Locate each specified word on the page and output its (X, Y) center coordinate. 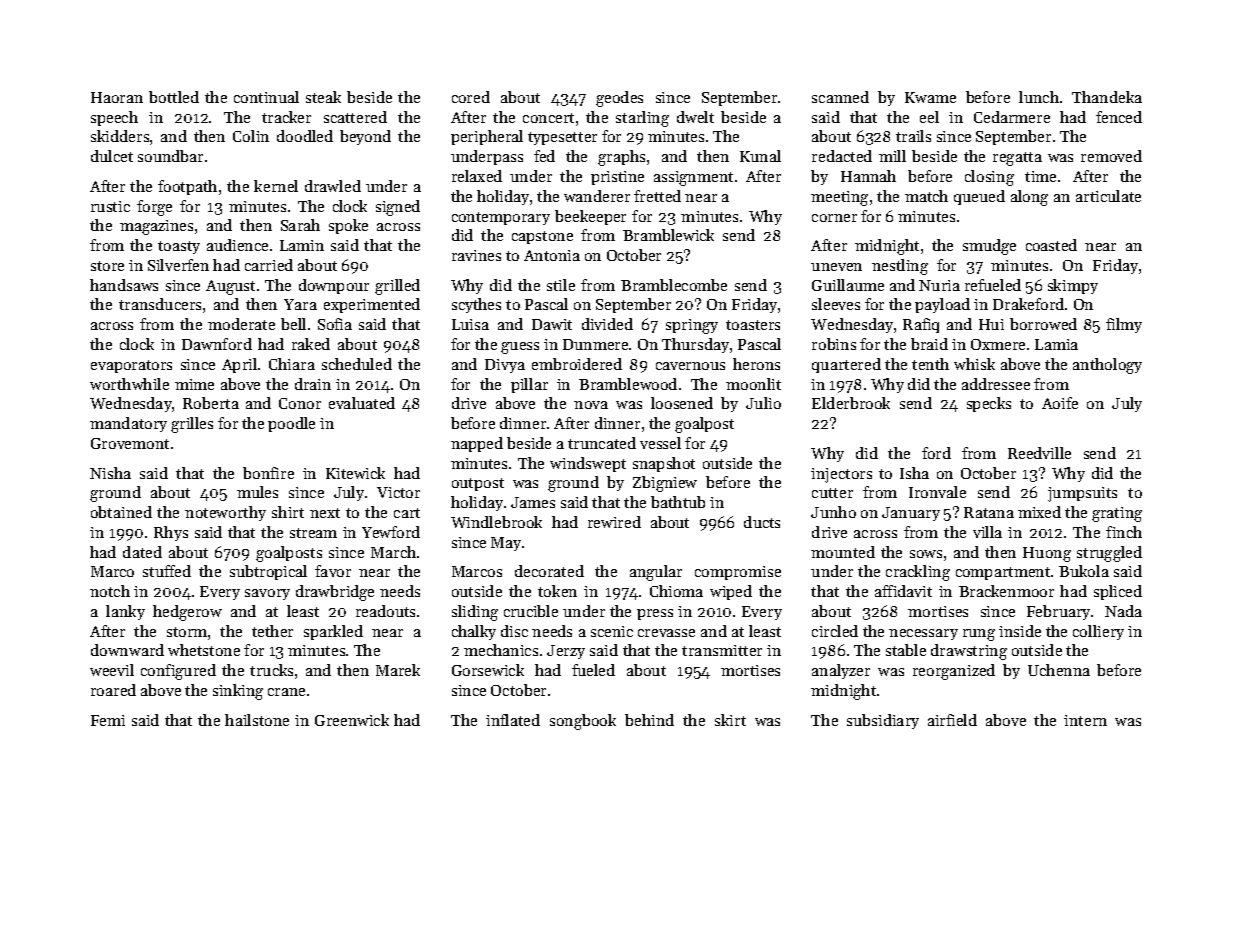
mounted (843, 552)
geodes (619, 99)
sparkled (333, 632)
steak (323, 97)
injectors (841, 475)
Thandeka (1107, 97)
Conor (300, 403)
